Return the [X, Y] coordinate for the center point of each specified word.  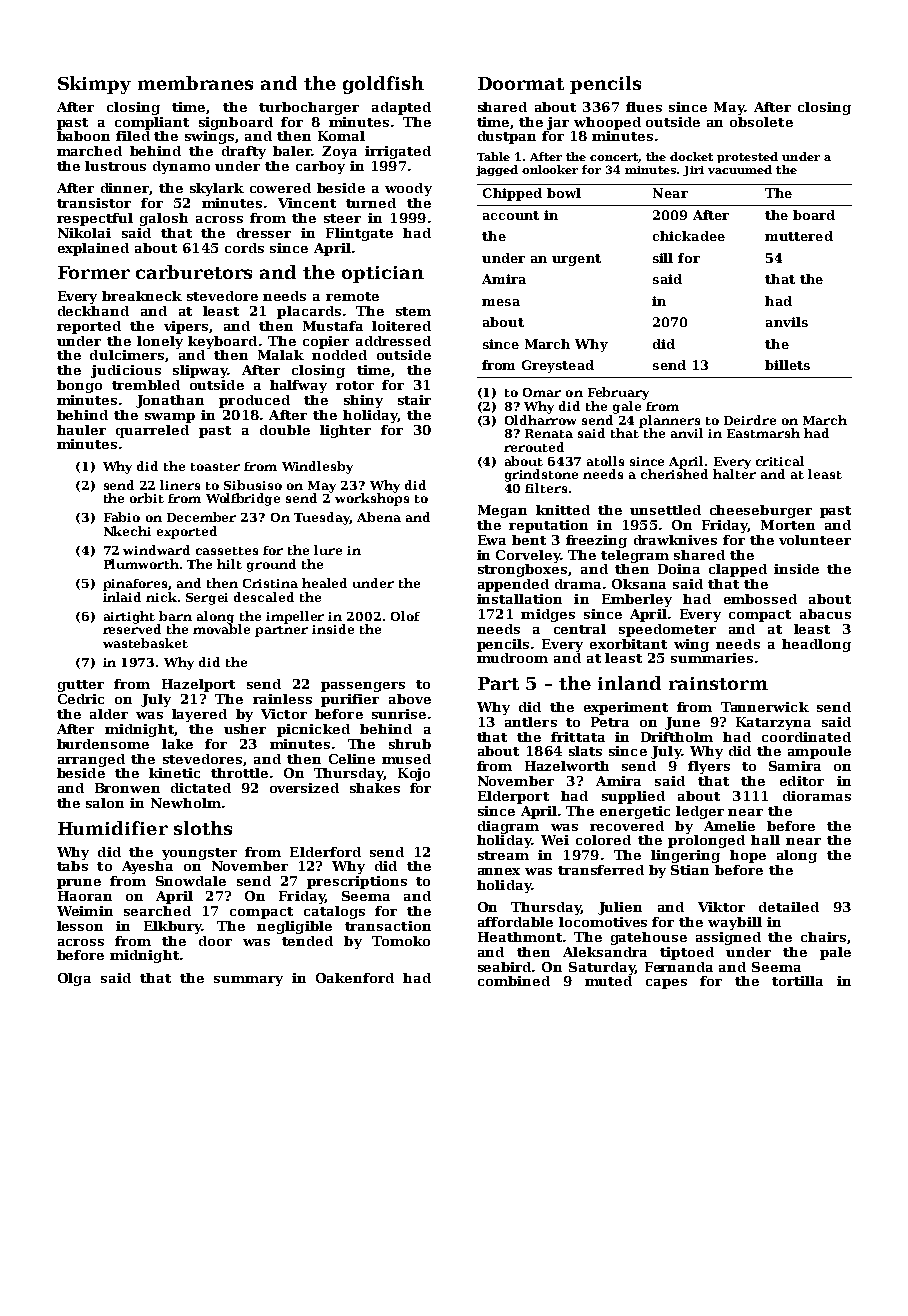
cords [244, 248]
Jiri [693, 171]
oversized [304, 788]
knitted [563, 510]
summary [248, 981]
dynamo [181, 167]
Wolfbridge [243, 499]
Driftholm [677, 737]
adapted [401, 108]
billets [787, 365]
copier [326, 342]
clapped [738, 570]
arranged [91, 760]
